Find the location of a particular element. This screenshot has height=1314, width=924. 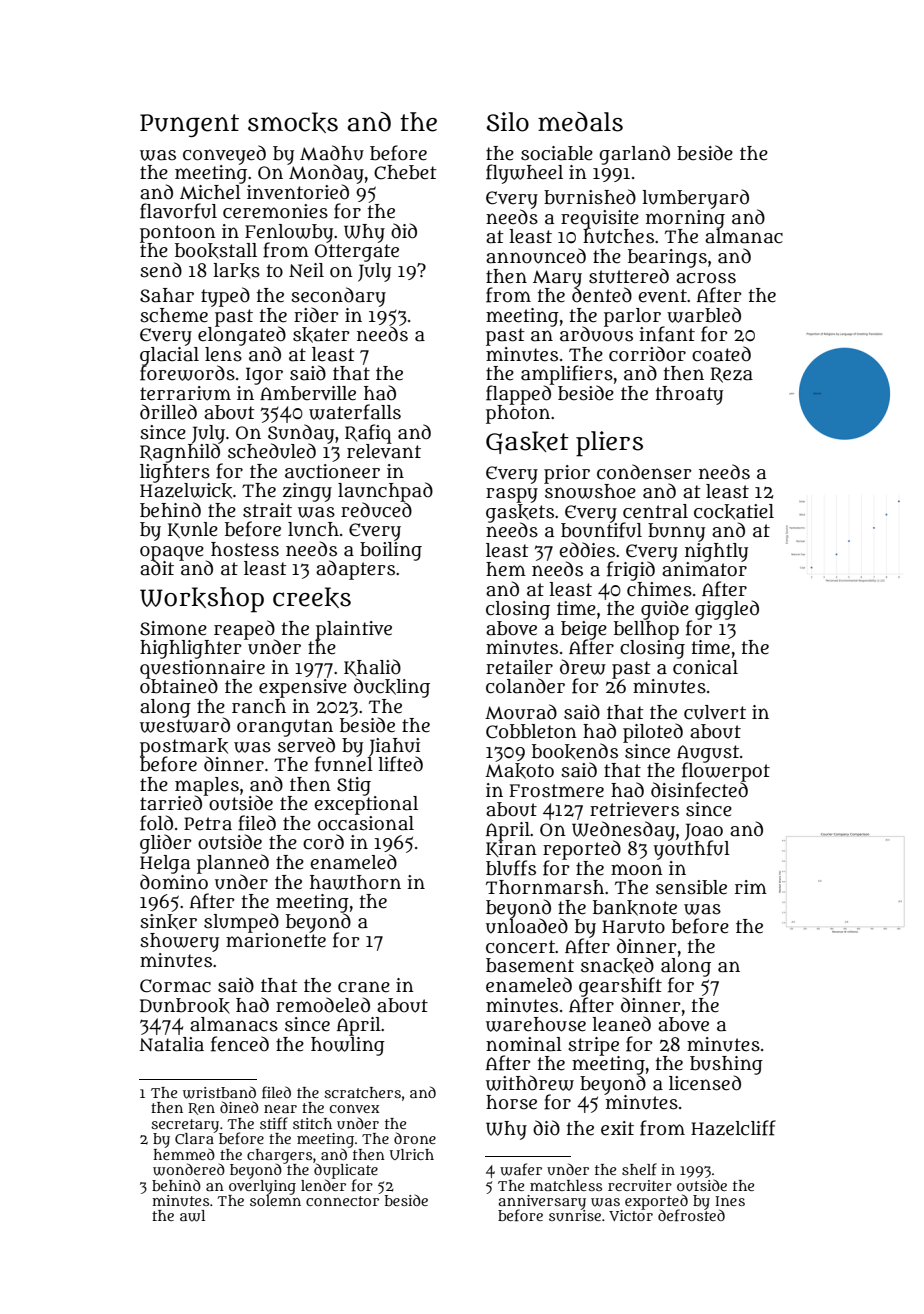

Khalid is located at coordinates (372, 667).
